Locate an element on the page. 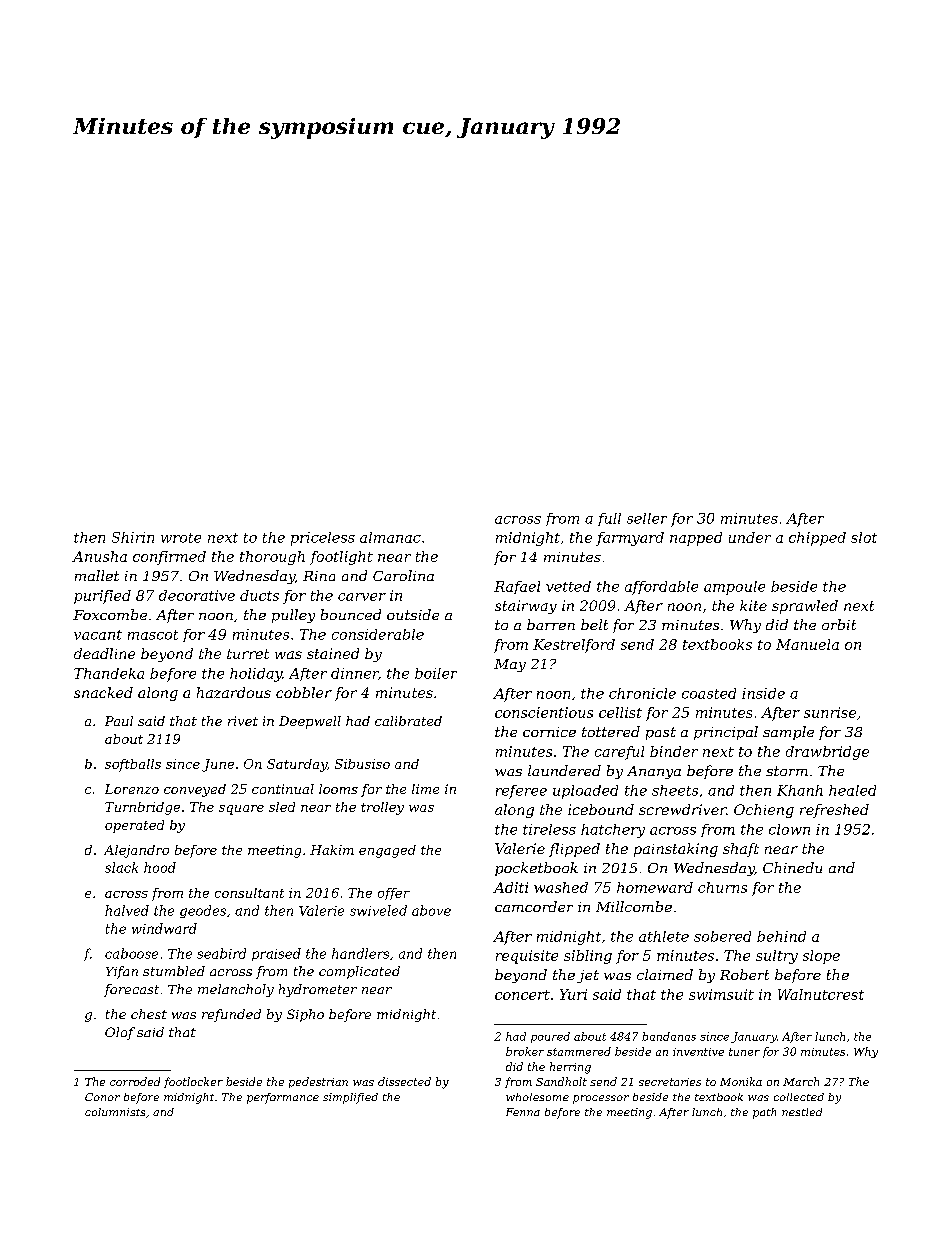  Manuela is located at coordinates (807, 644).
